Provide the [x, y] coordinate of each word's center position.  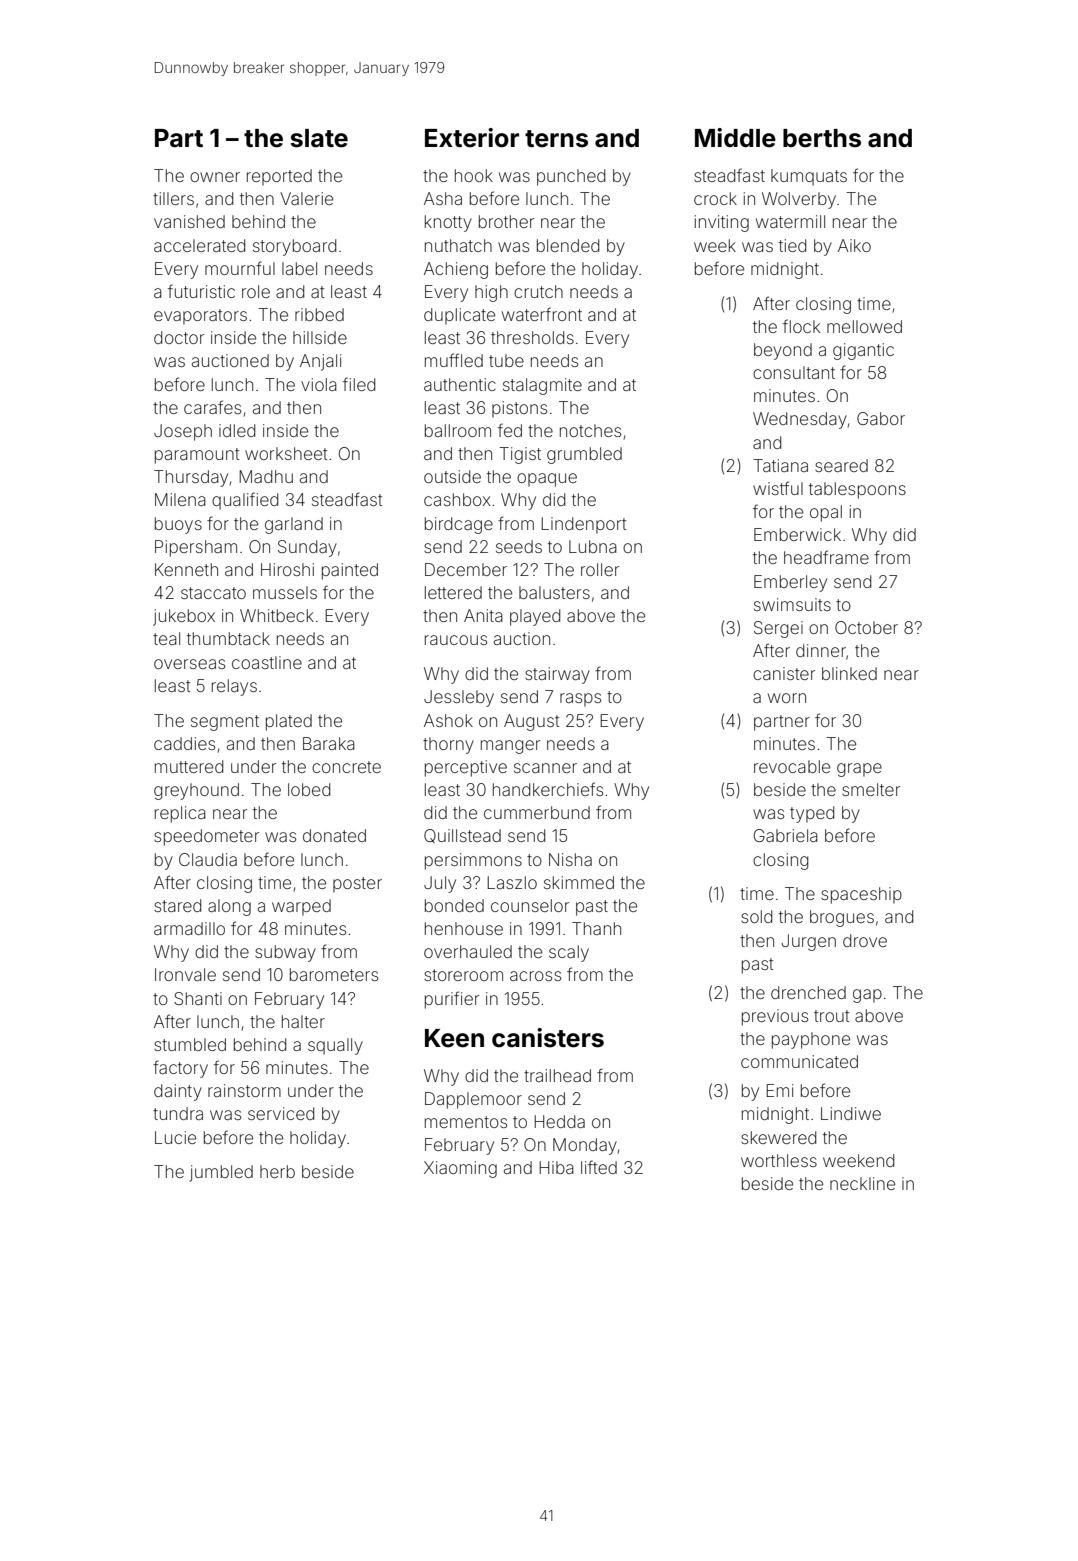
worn [787, 698]
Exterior [472, 138]
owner [215, 177]
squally [335, 1046]
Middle [735, 138]
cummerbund [537, 812]
